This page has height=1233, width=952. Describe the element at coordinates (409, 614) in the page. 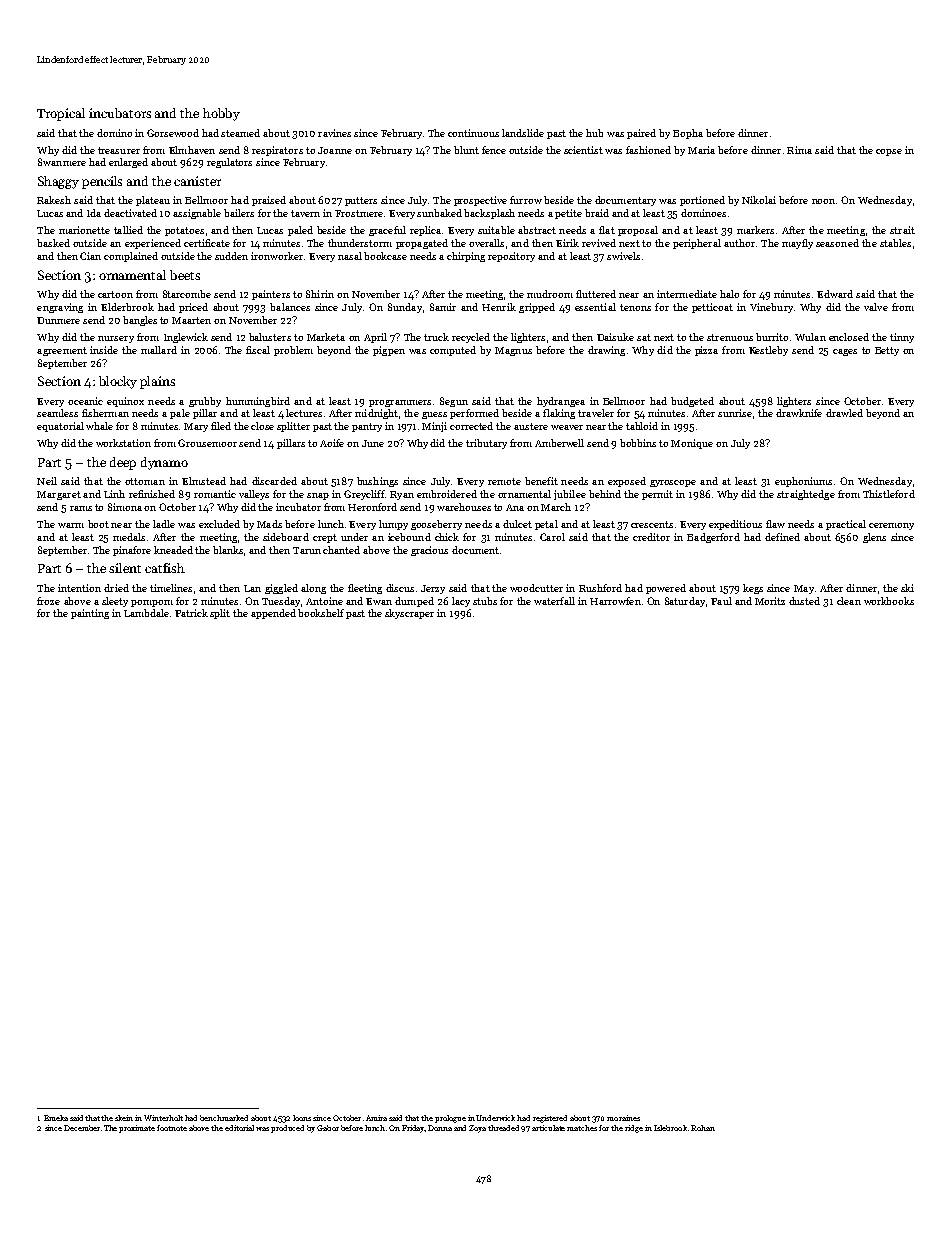

I see `skyscraper` at that location.
